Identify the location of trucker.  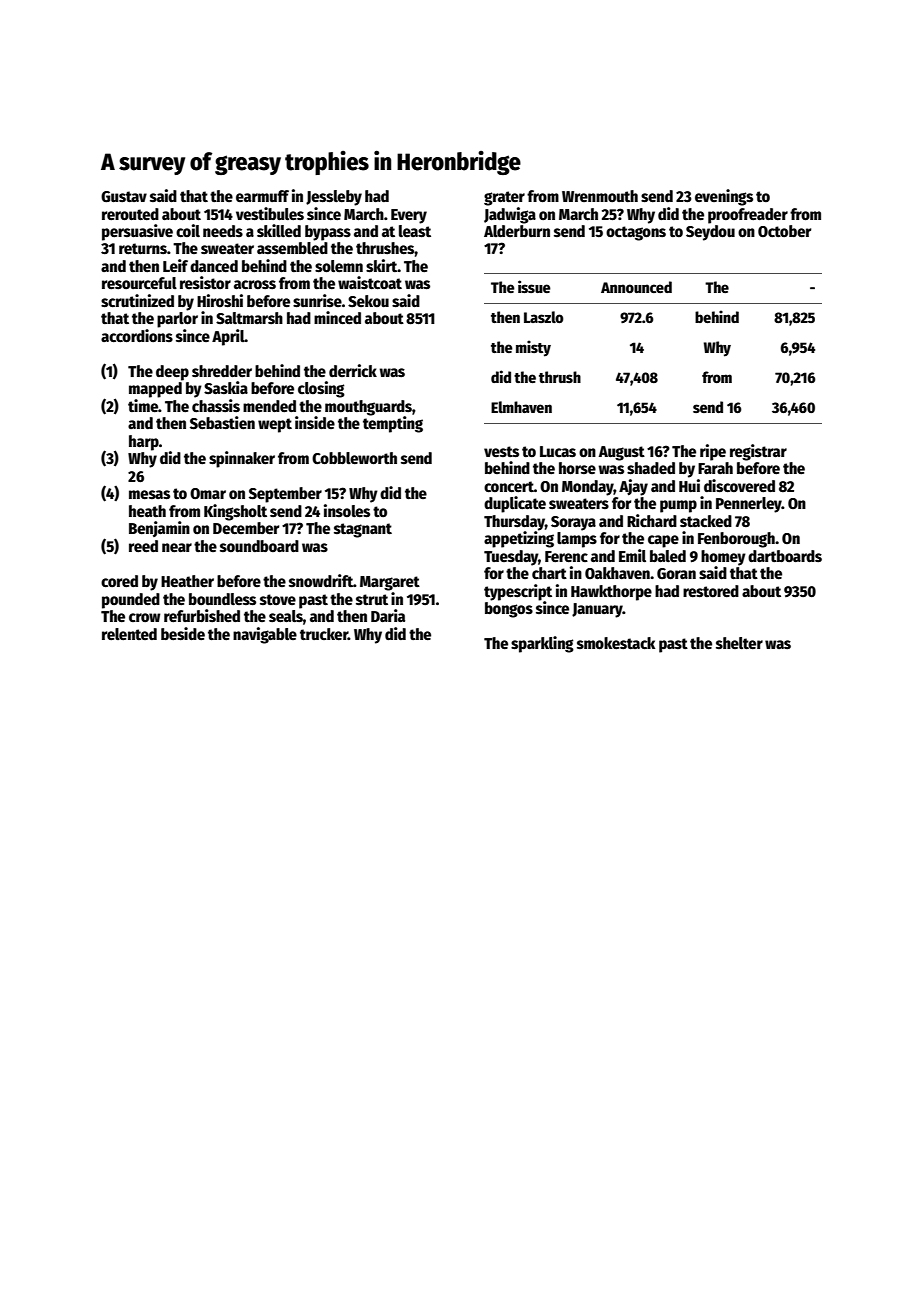
(324, 634).
